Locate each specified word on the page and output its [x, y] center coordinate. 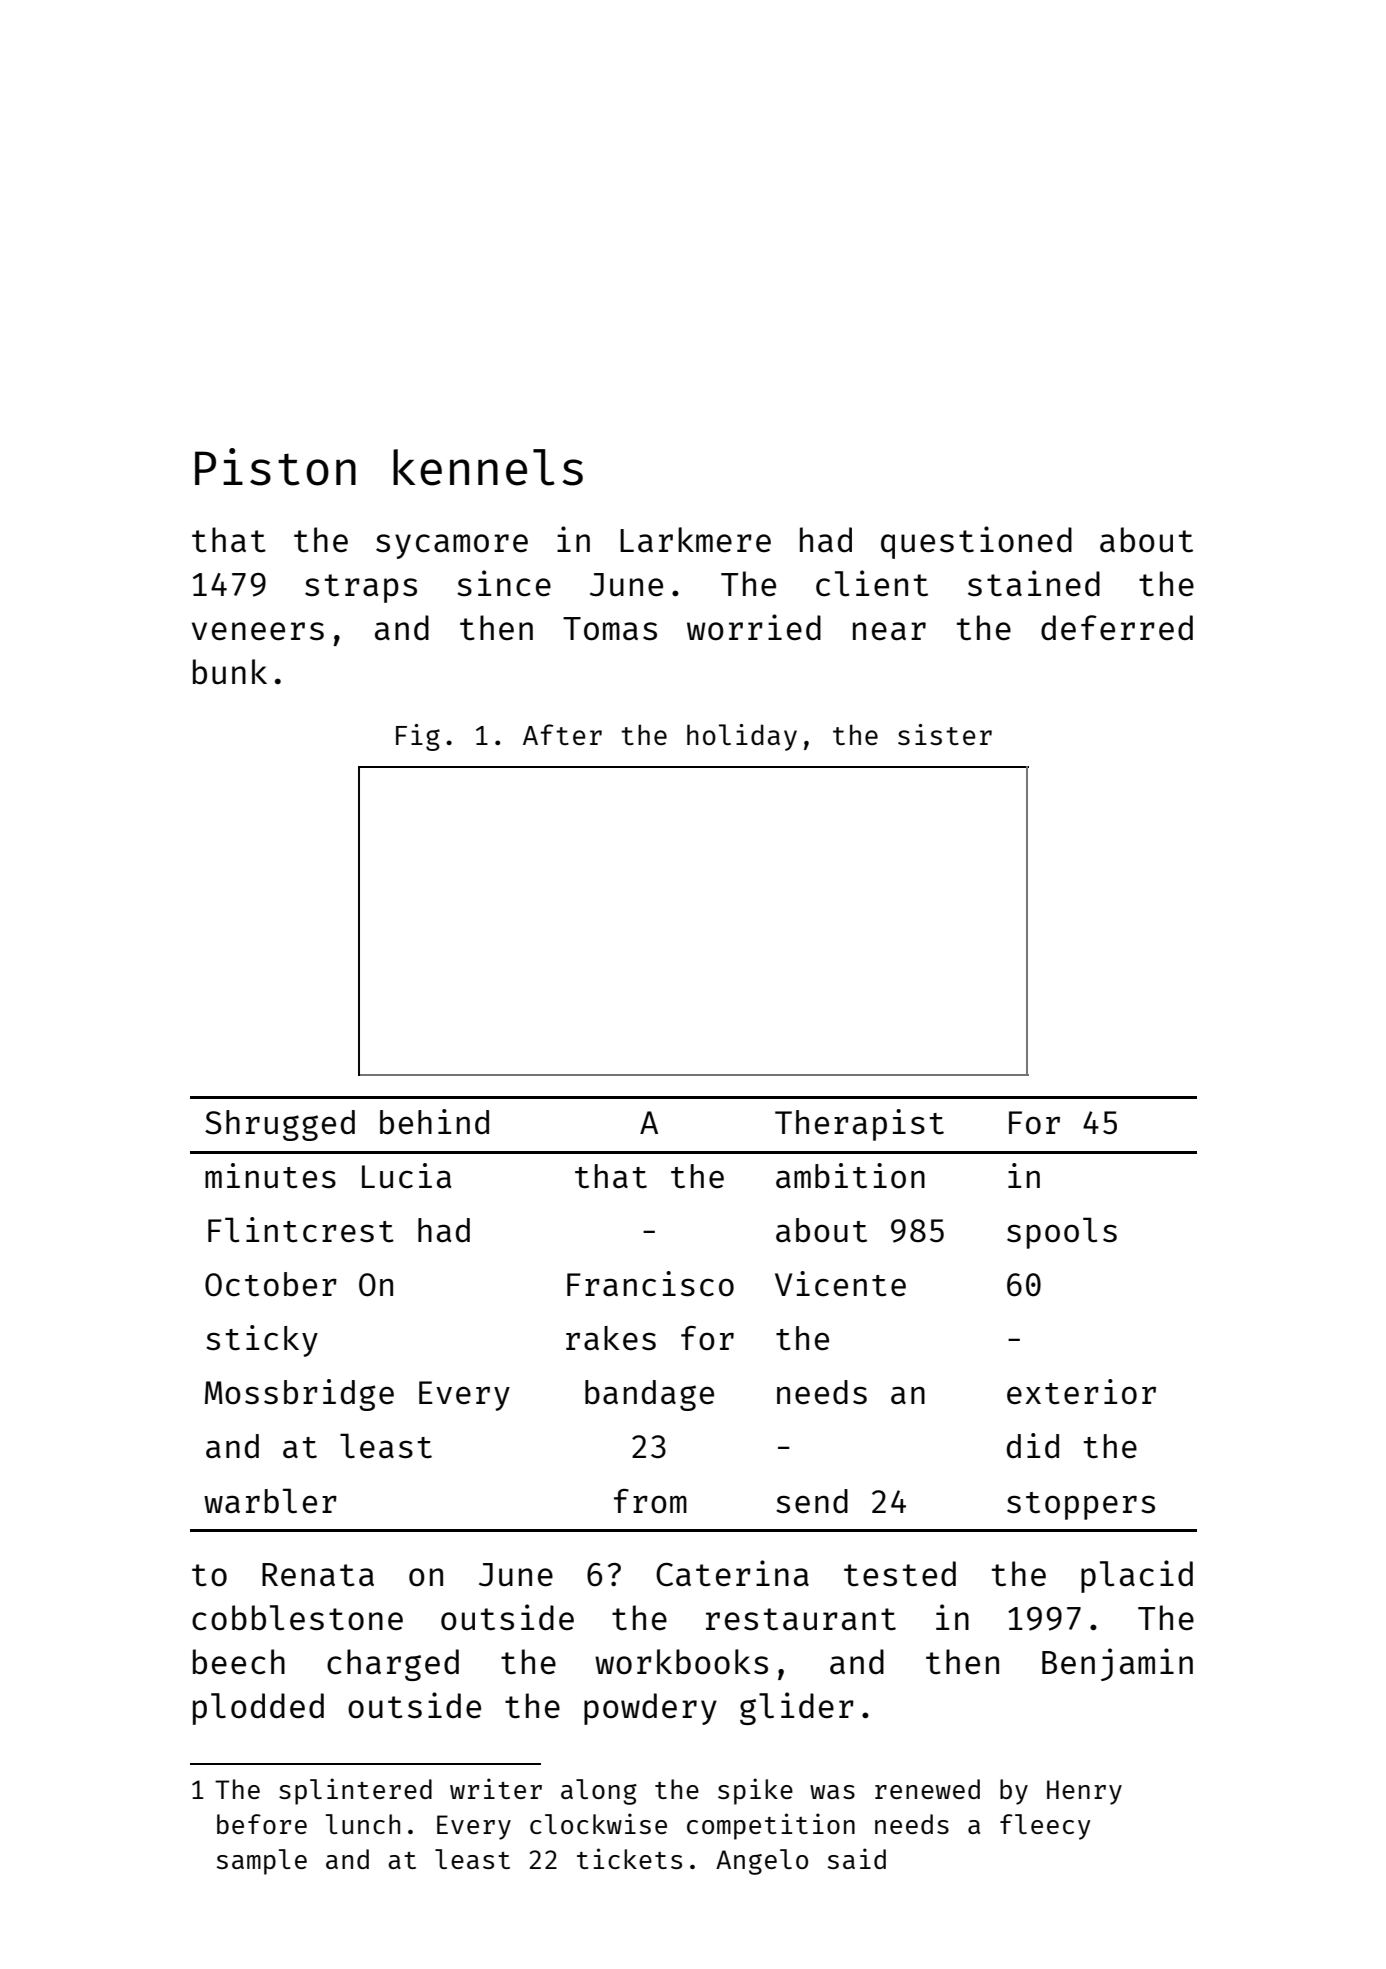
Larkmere [695, 540]
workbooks [681, 1662]
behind [434, 1122]
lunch [363, 1824]
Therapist [859, 1125]
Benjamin [1117, 1664]
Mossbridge [299, 1395]
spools [1062, 1233]
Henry [1084, 1792]
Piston [275, 467]
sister [945, 734]
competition [771, 1826]
